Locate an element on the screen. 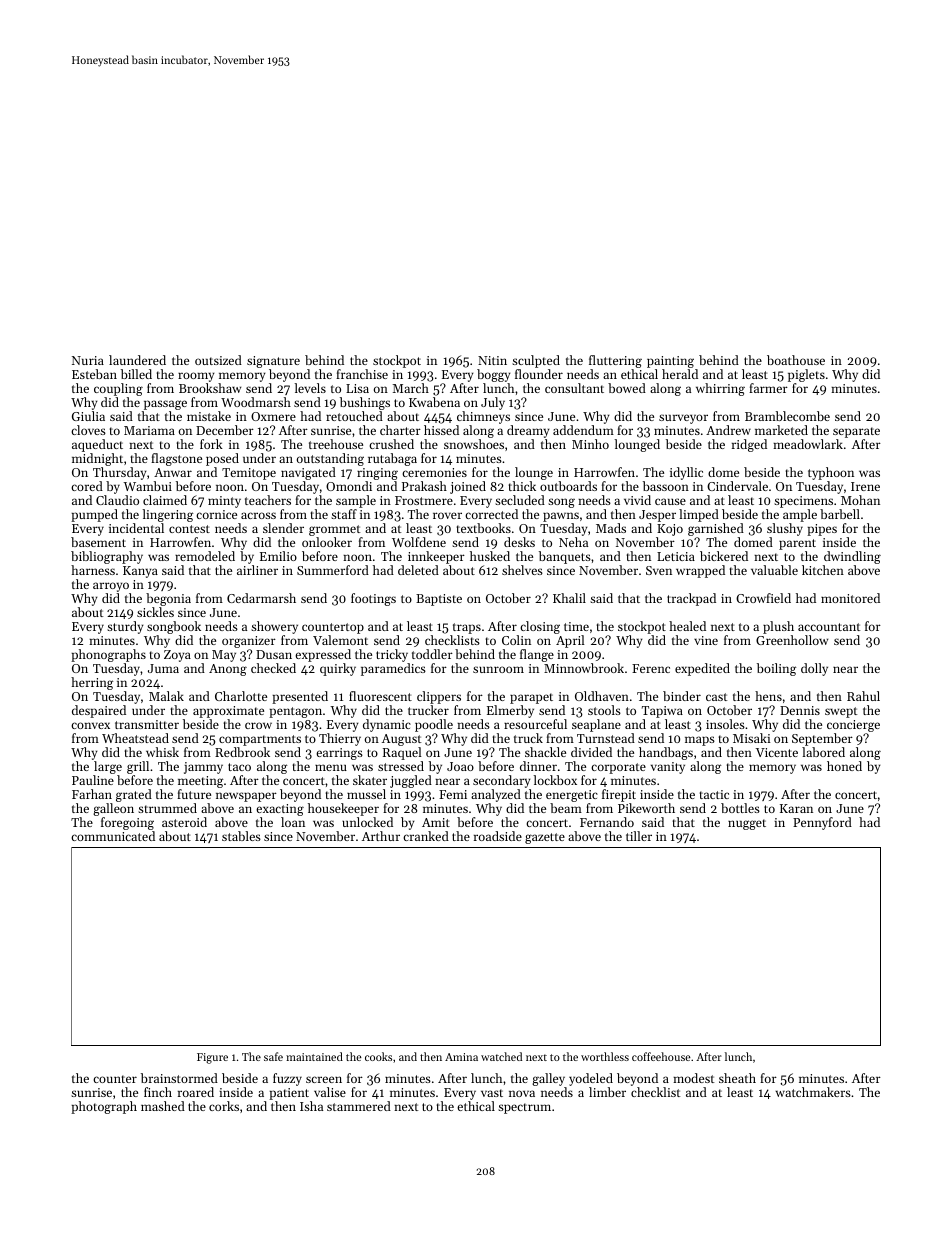 The height and width of the screenshot is (1233, 952). photograph is located at coordinates (104, 1107).
